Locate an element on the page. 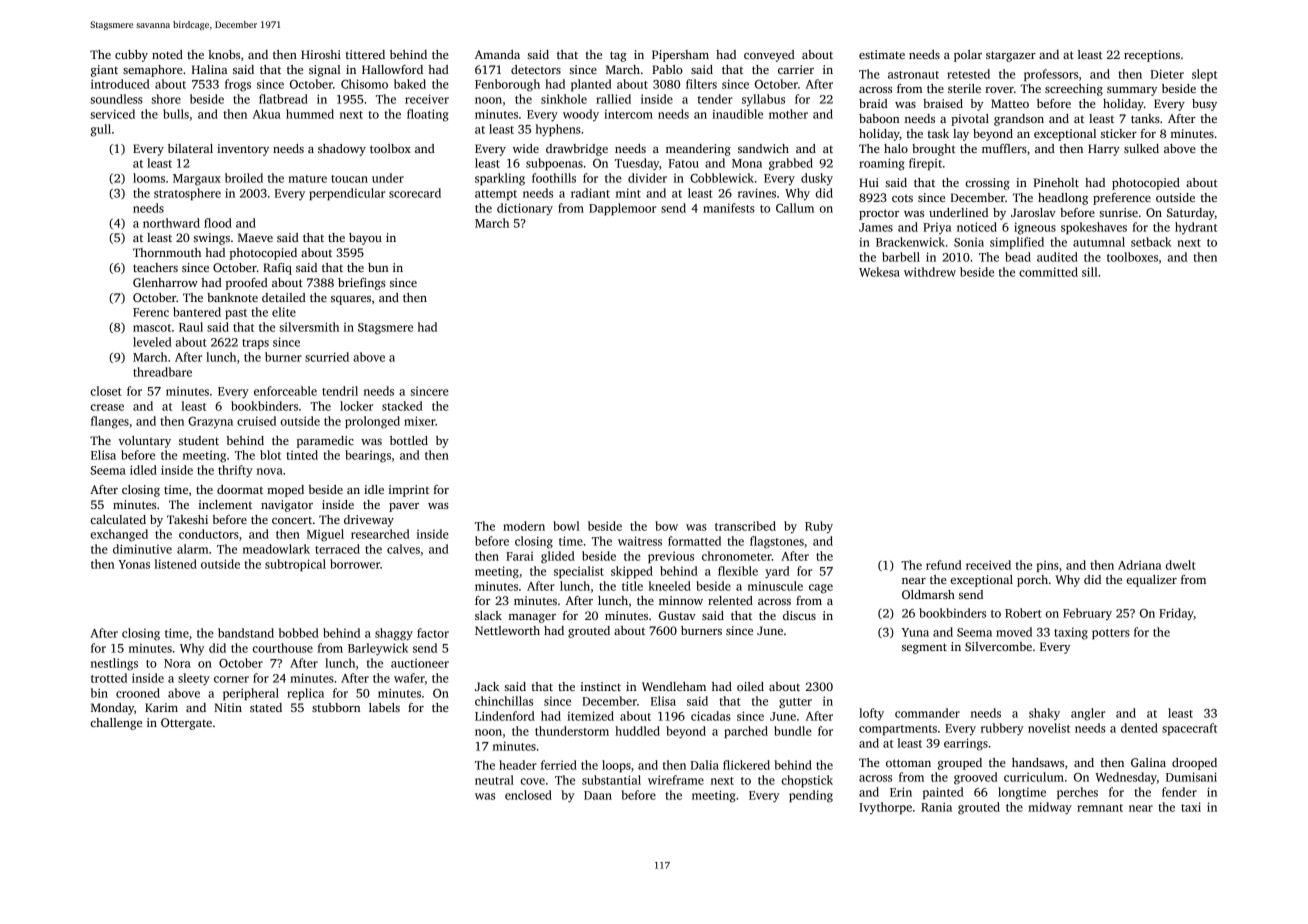  crooned is located at coordinates (138, 693).
